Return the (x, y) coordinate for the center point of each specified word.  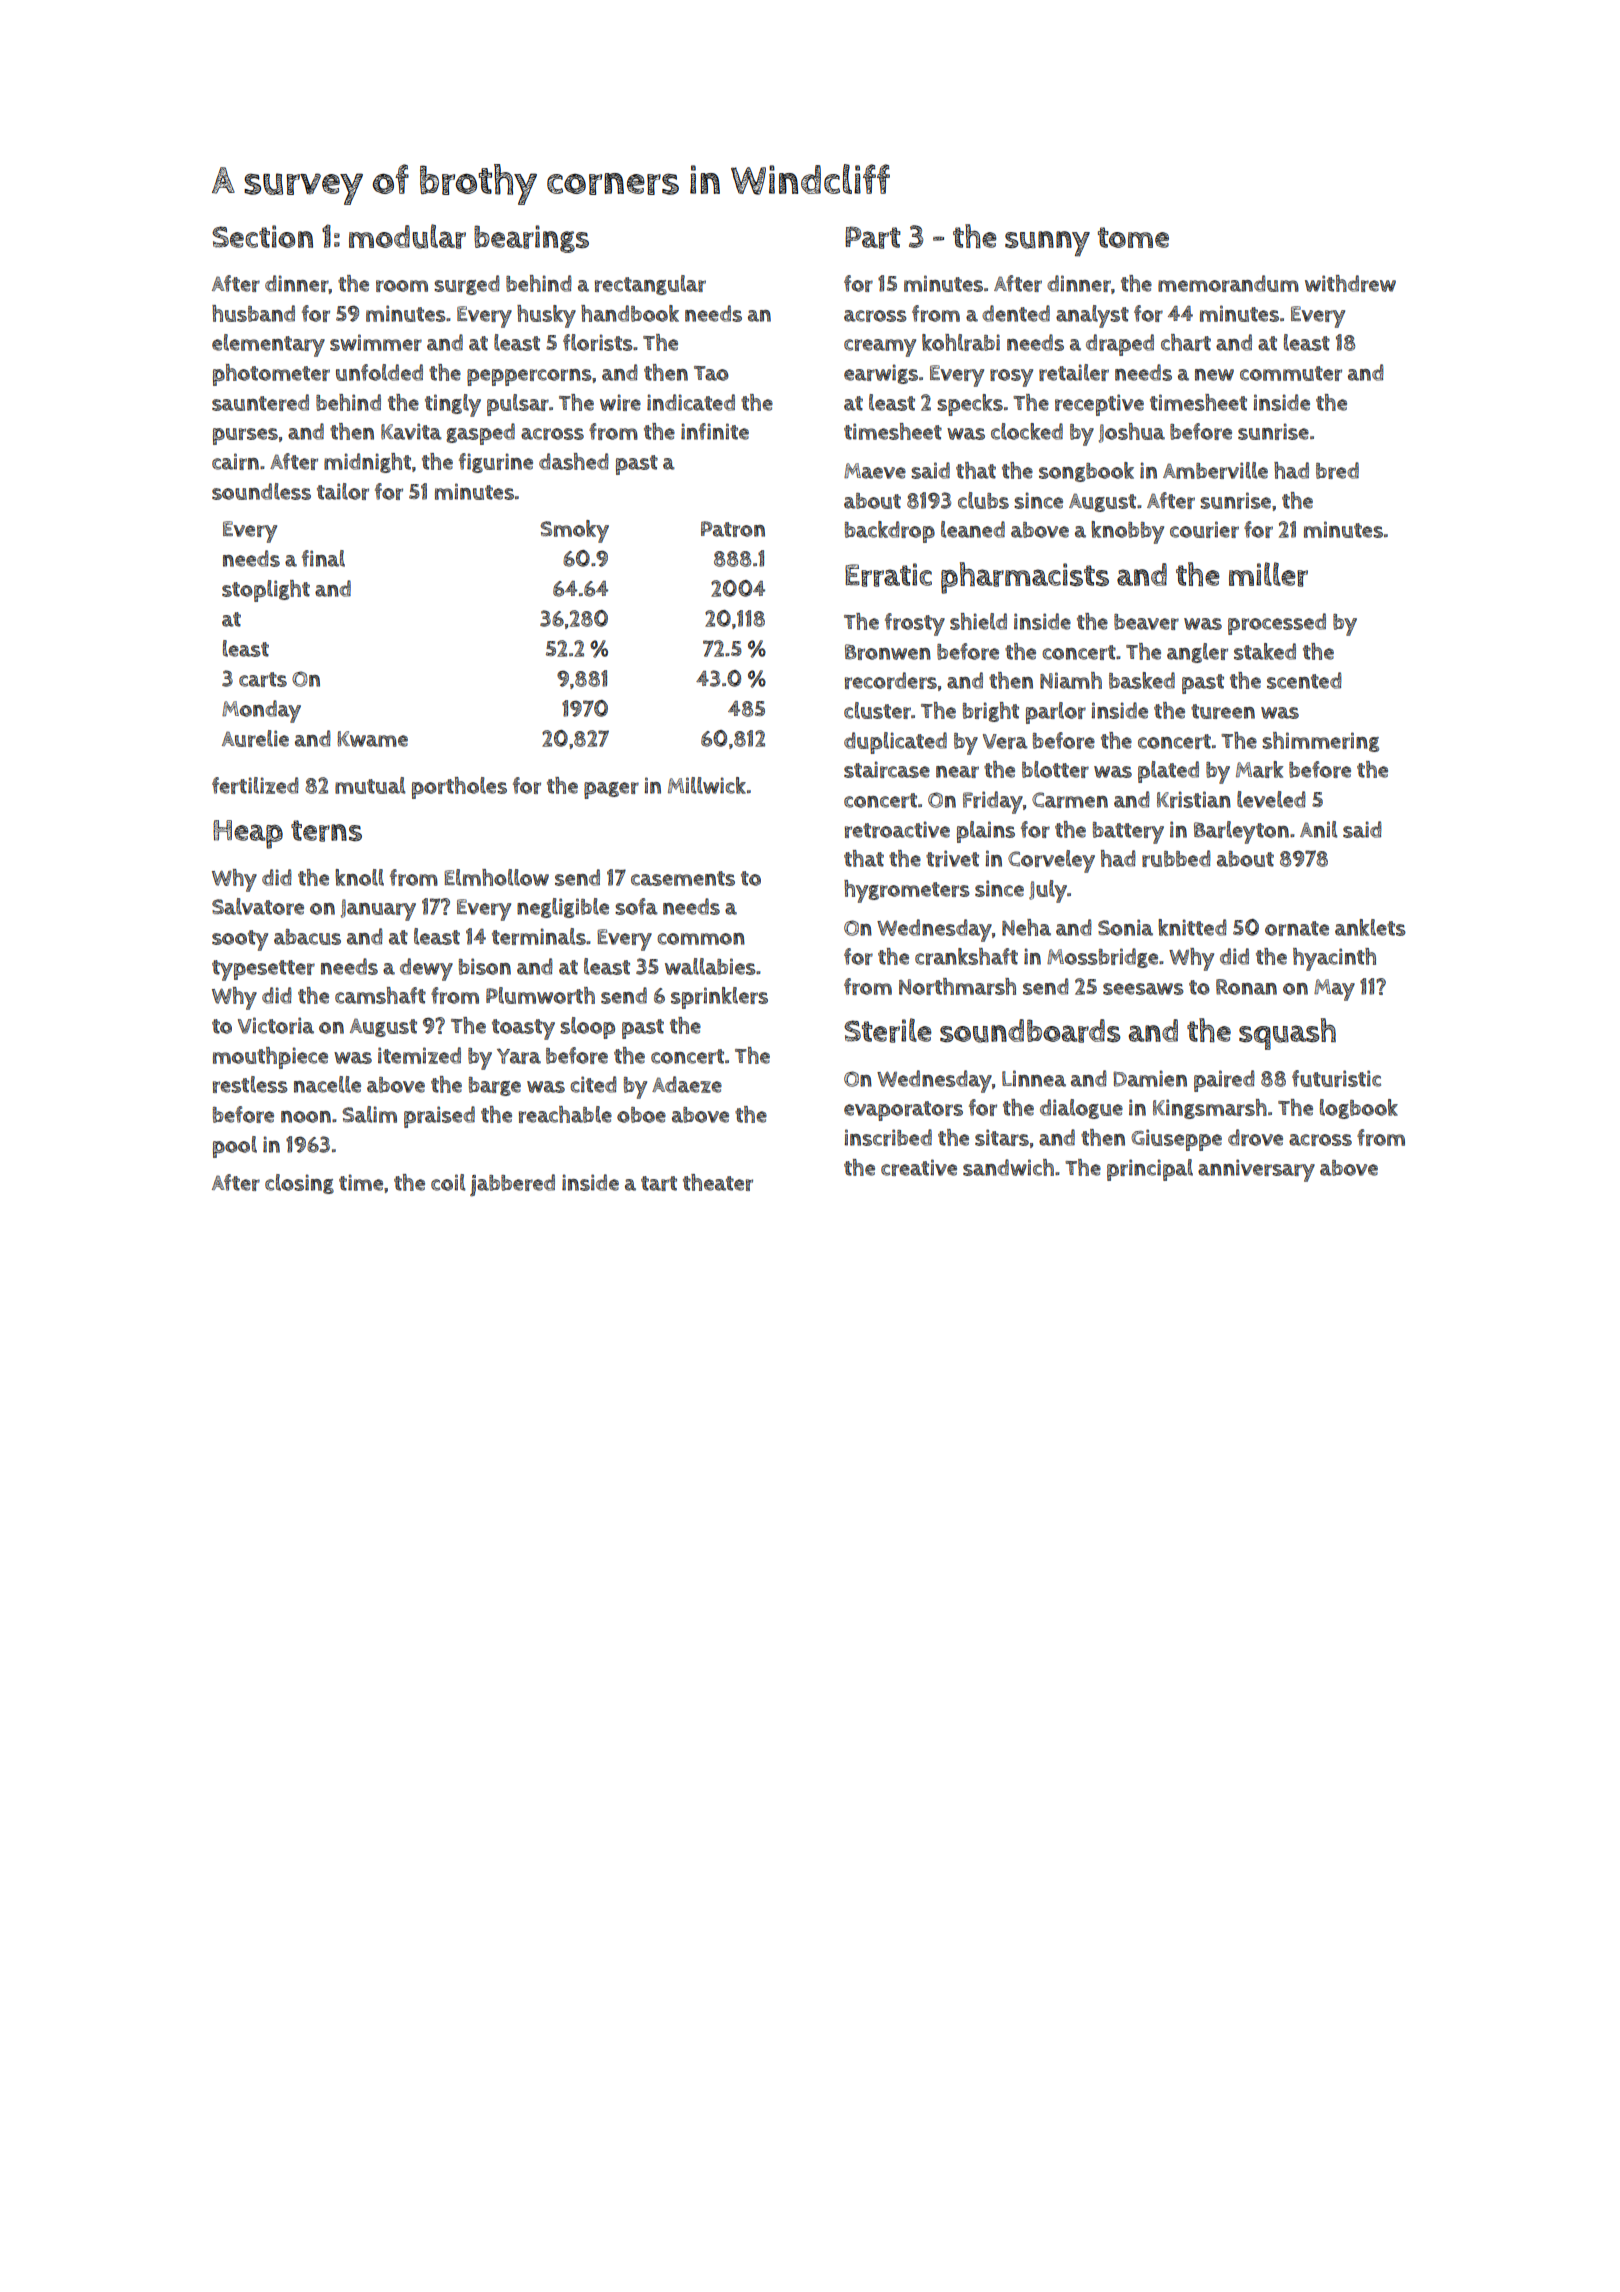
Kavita (411, 431)
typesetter (263, 970)
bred (1337, 470)
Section (262, 236)
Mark (1259, 769)
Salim (369, 1114)
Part (873, 237)
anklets (1370, 927)
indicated (691, 402)
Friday (993, 802)
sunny (1047, 244)
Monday (261, 711)
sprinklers (719, 998)
